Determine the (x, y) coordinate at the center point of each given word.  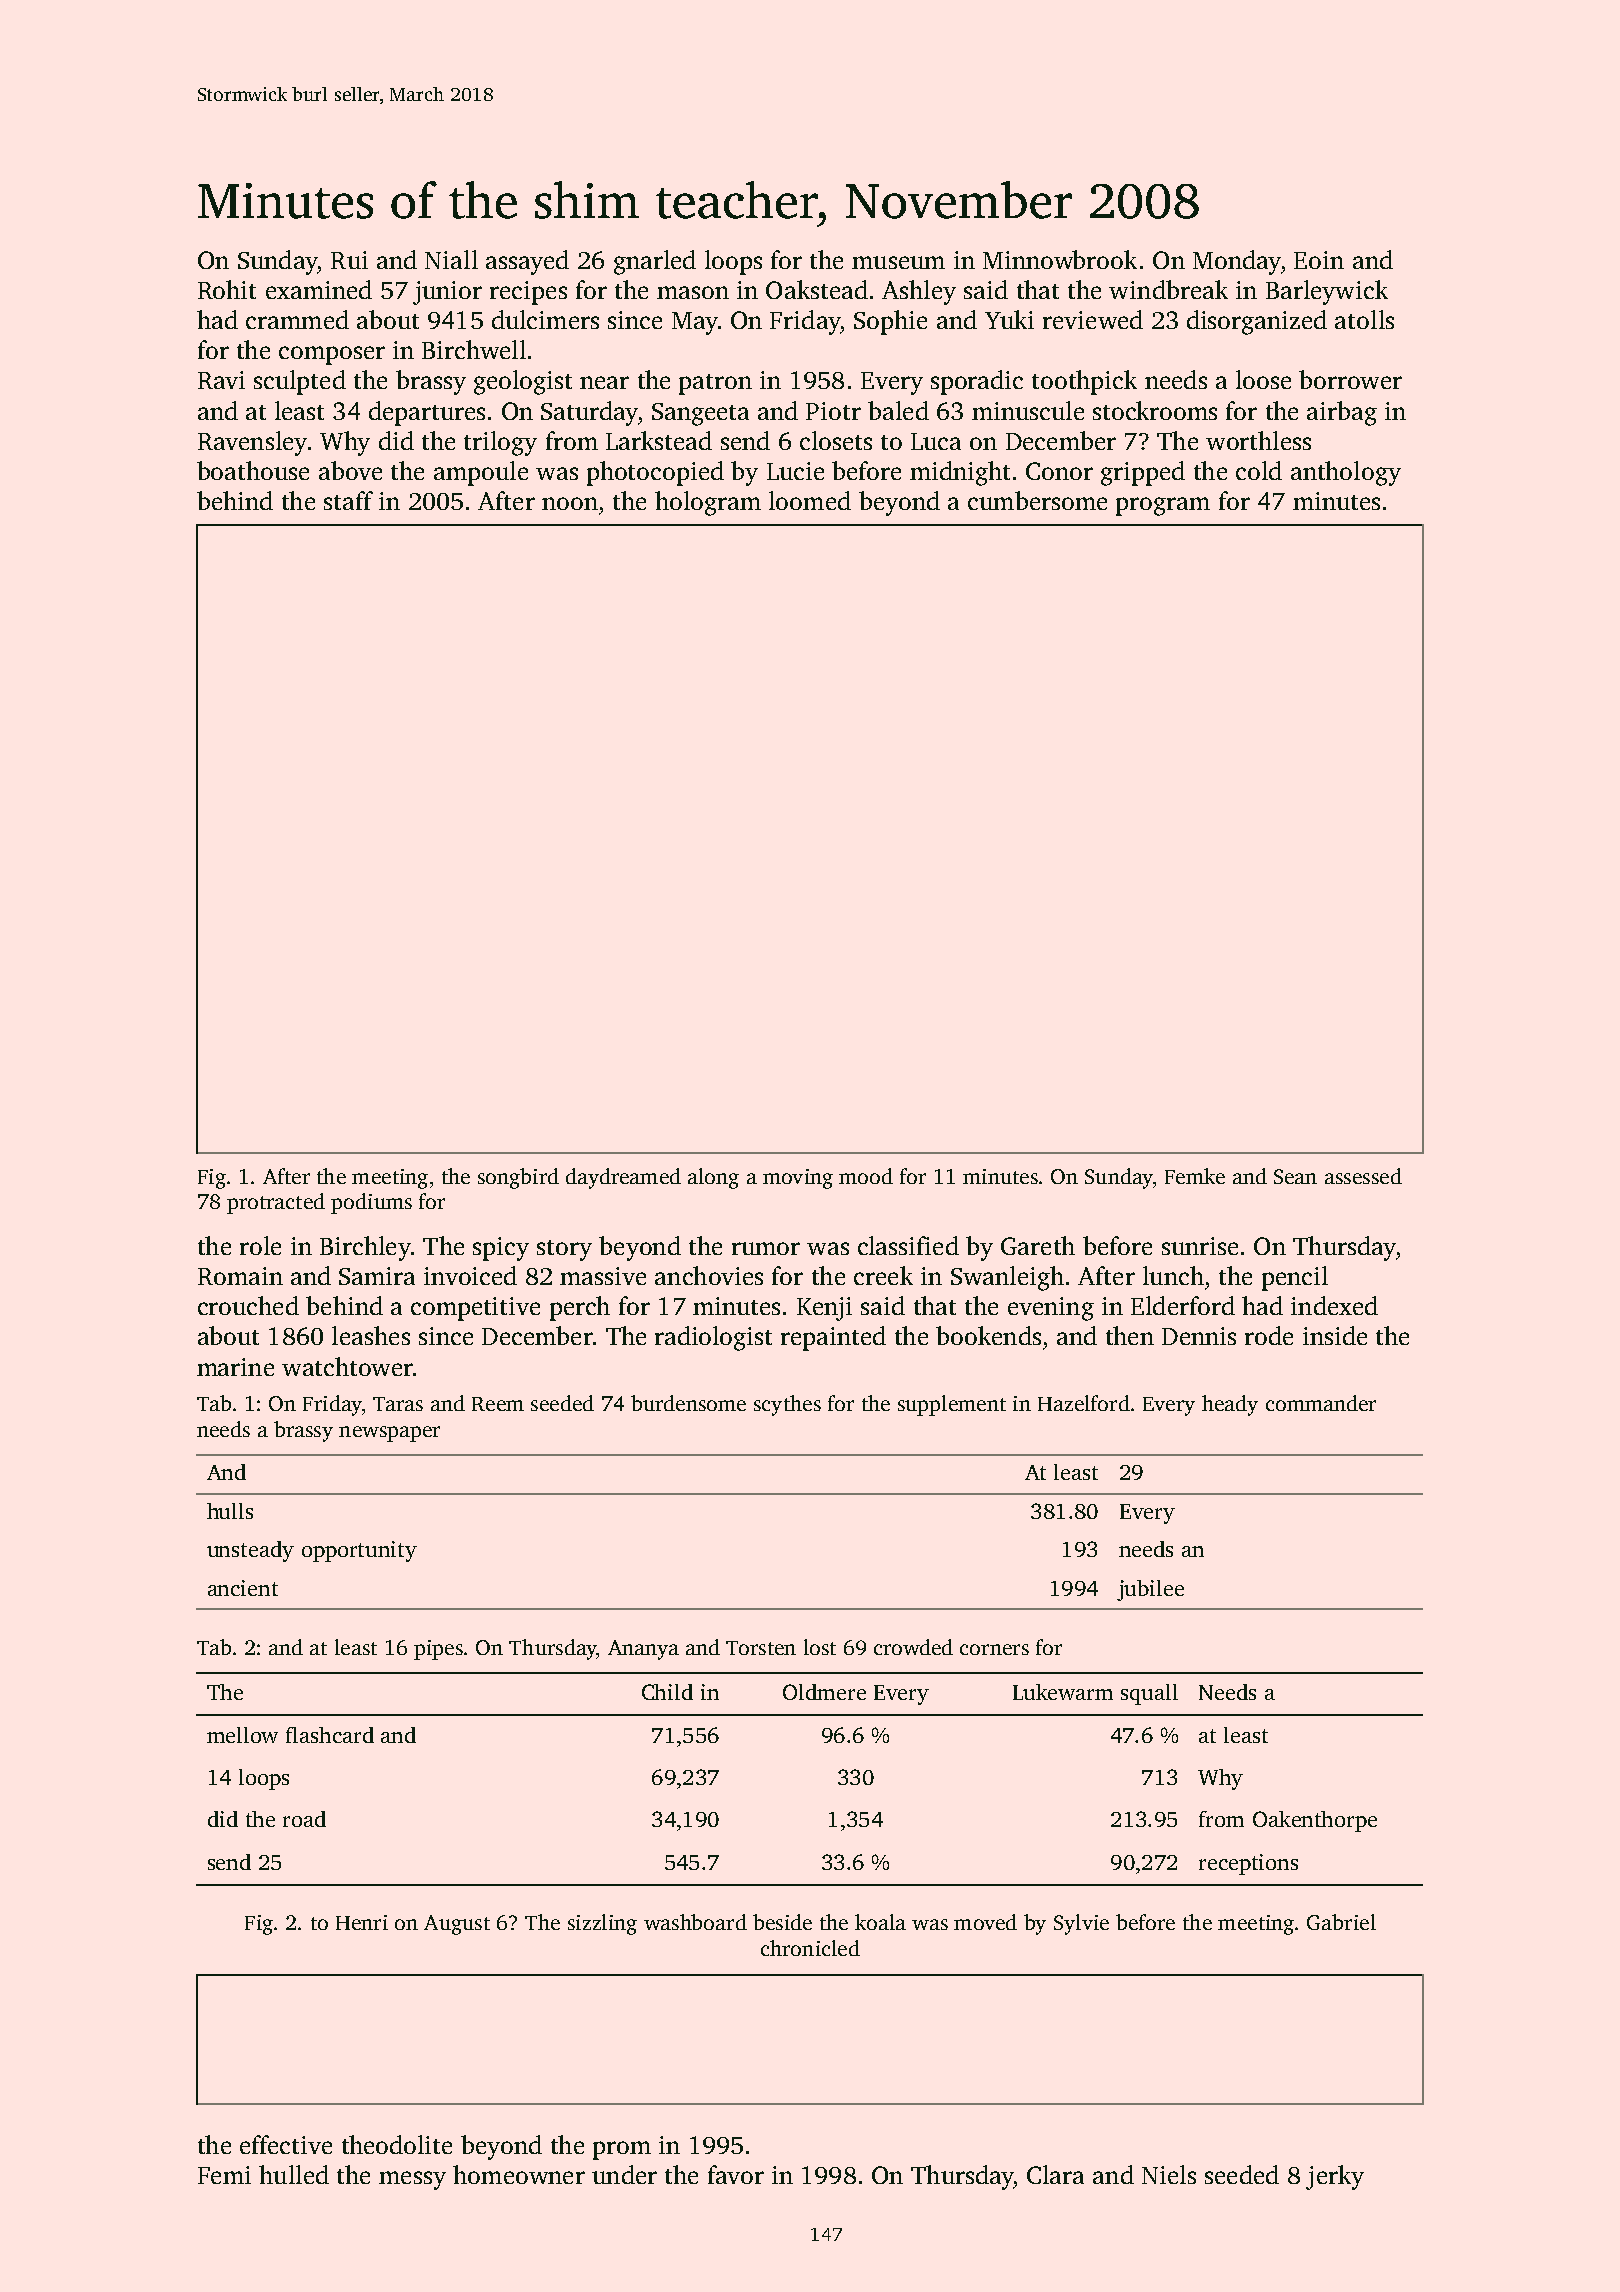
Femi (224, 2175)
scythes (787, 1405)
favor (736, 2174)
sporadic (977, 382)
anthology (1346, 473)
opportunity (359, 1551)
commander (1321, 1403)
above (350, 470)
